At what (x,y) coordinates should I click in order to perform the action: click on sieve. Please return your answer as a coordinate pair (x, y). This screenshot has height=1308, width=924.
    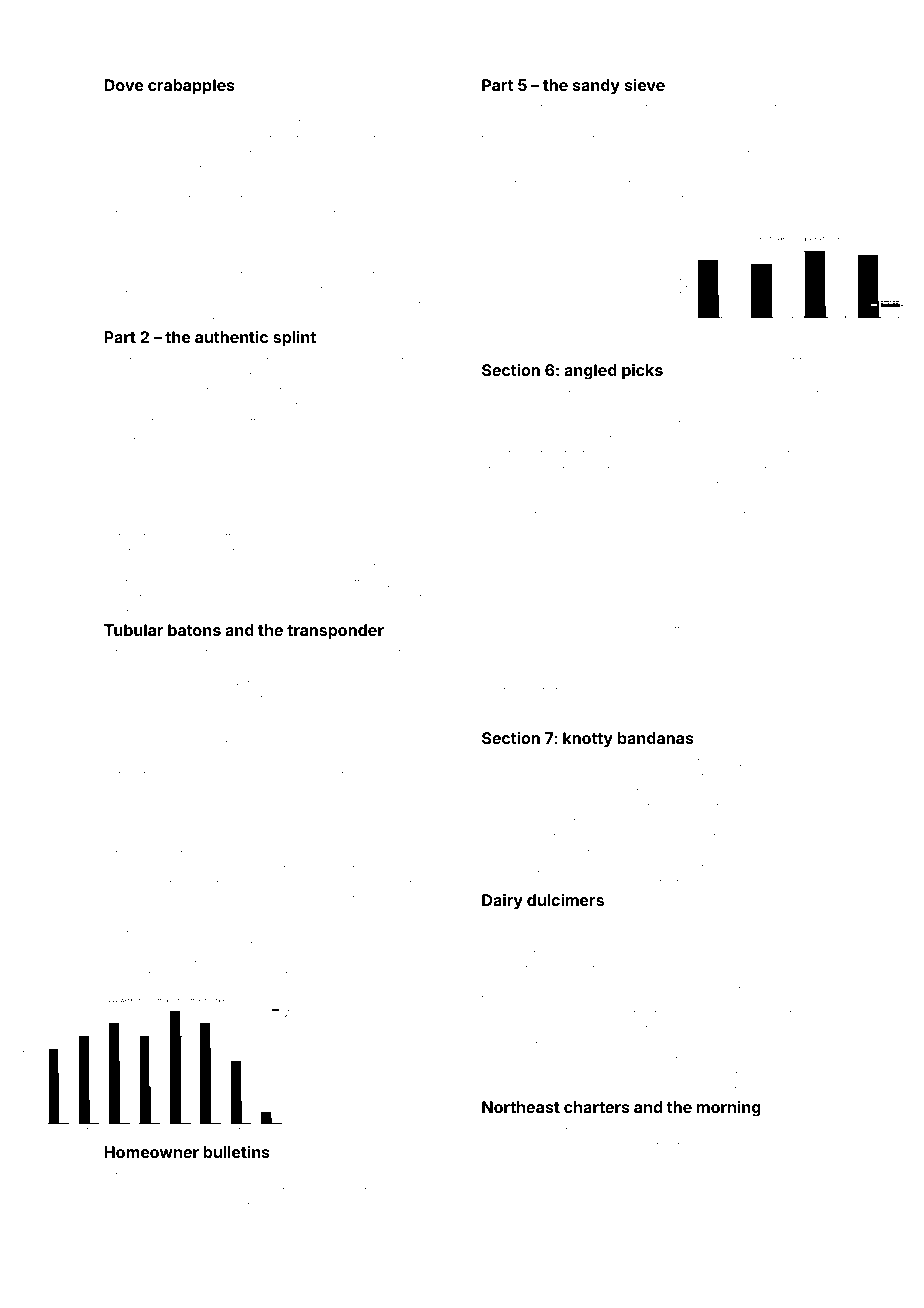
    Looking at the image, I should click on (645, 85).
